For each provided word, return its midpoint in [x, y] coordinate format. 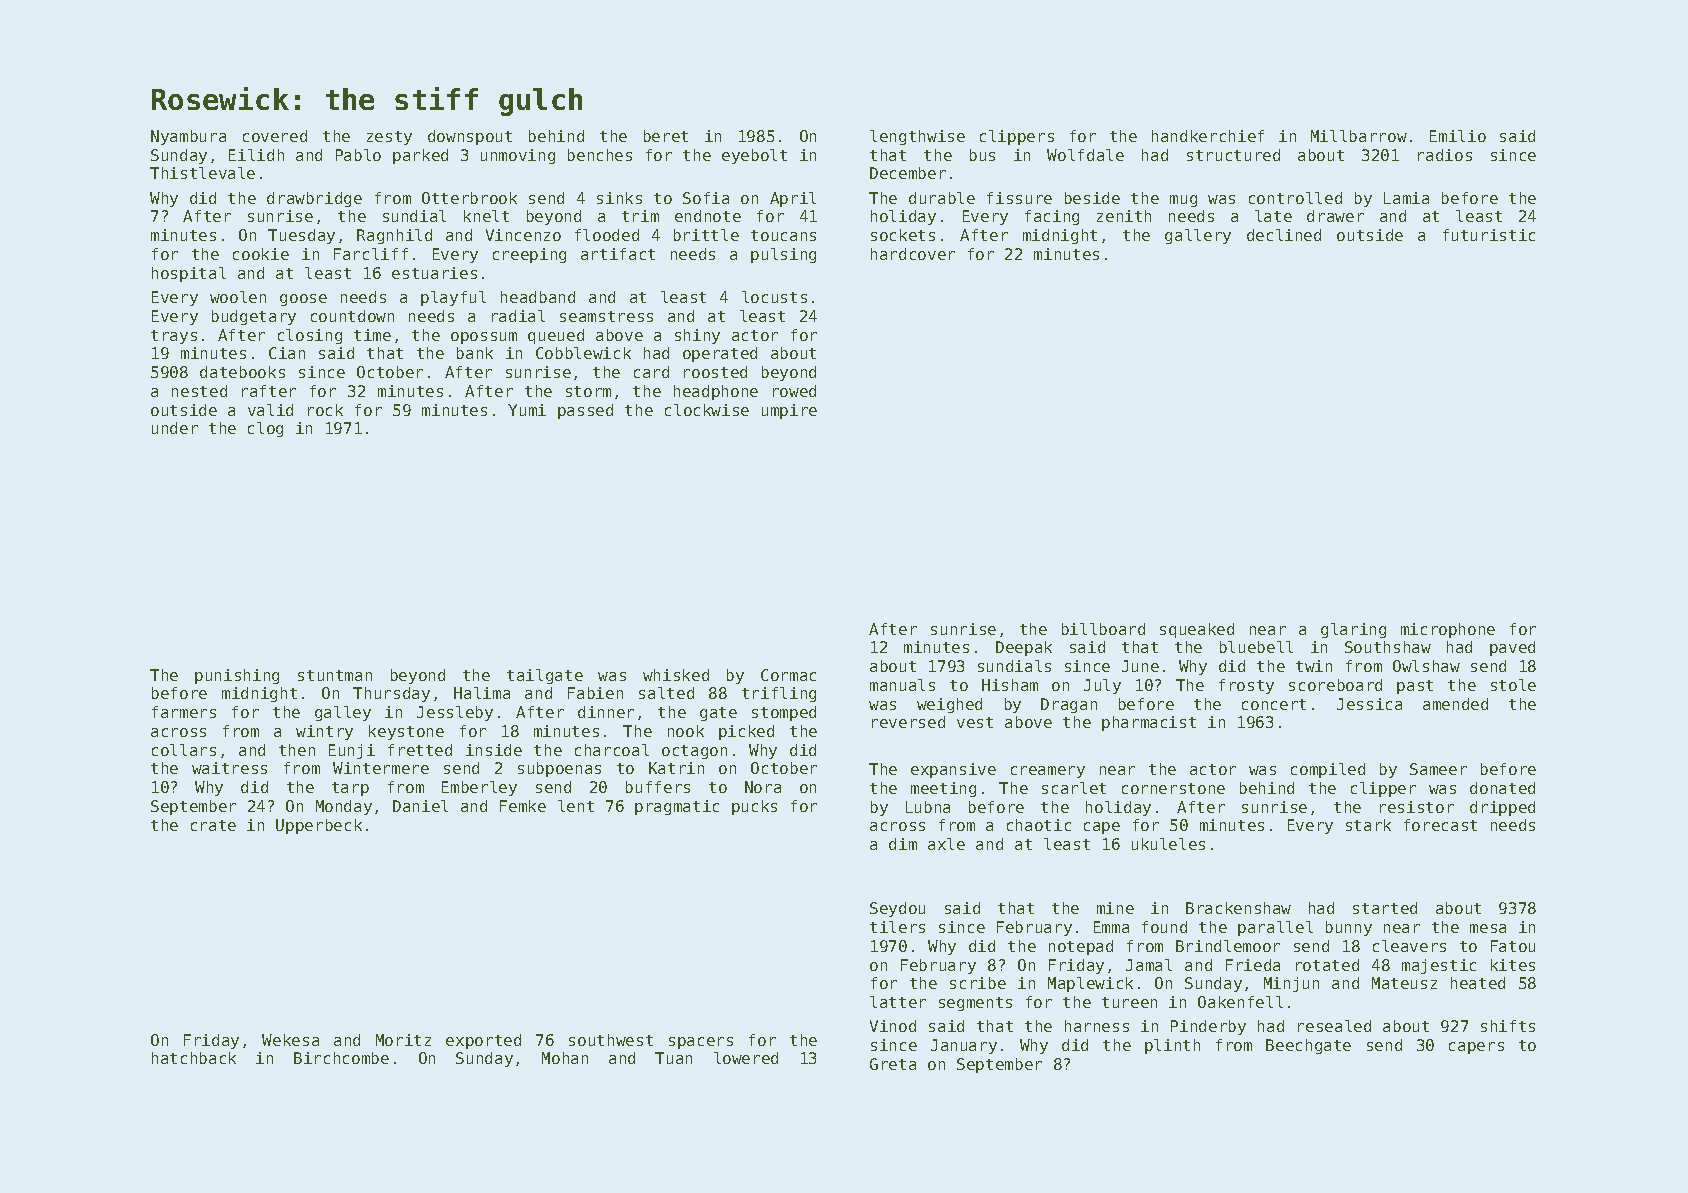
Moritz [403, 1040]
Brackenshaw [1238, 908]
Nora [763, 787]
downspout [470, 137]
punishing [237, 676]
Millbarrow [1359, 136]
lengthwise [917, 137]
